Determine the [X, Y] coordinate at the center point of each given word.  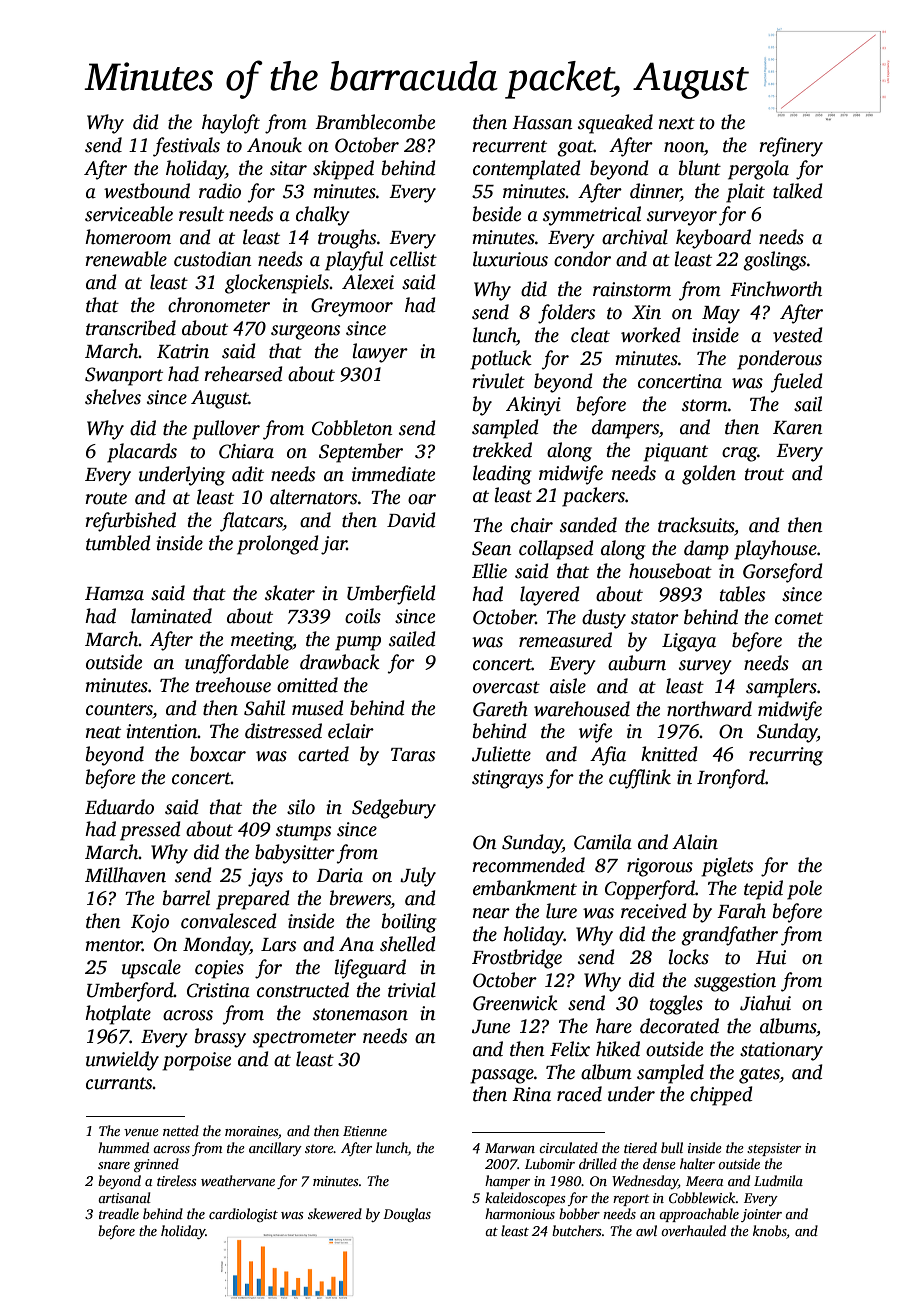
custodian [213, 259]
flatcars [251, 522]
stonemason [360, 1014]
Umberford [130, 992]
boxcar [218, 754]
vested [798, 335]
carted [323, 754]
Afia [608, 756]
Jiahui [765, 1003]
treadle [119, 1213]
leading [502, 475]
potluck [501, 360]
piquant [675, 452]
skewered [335, 1213]
